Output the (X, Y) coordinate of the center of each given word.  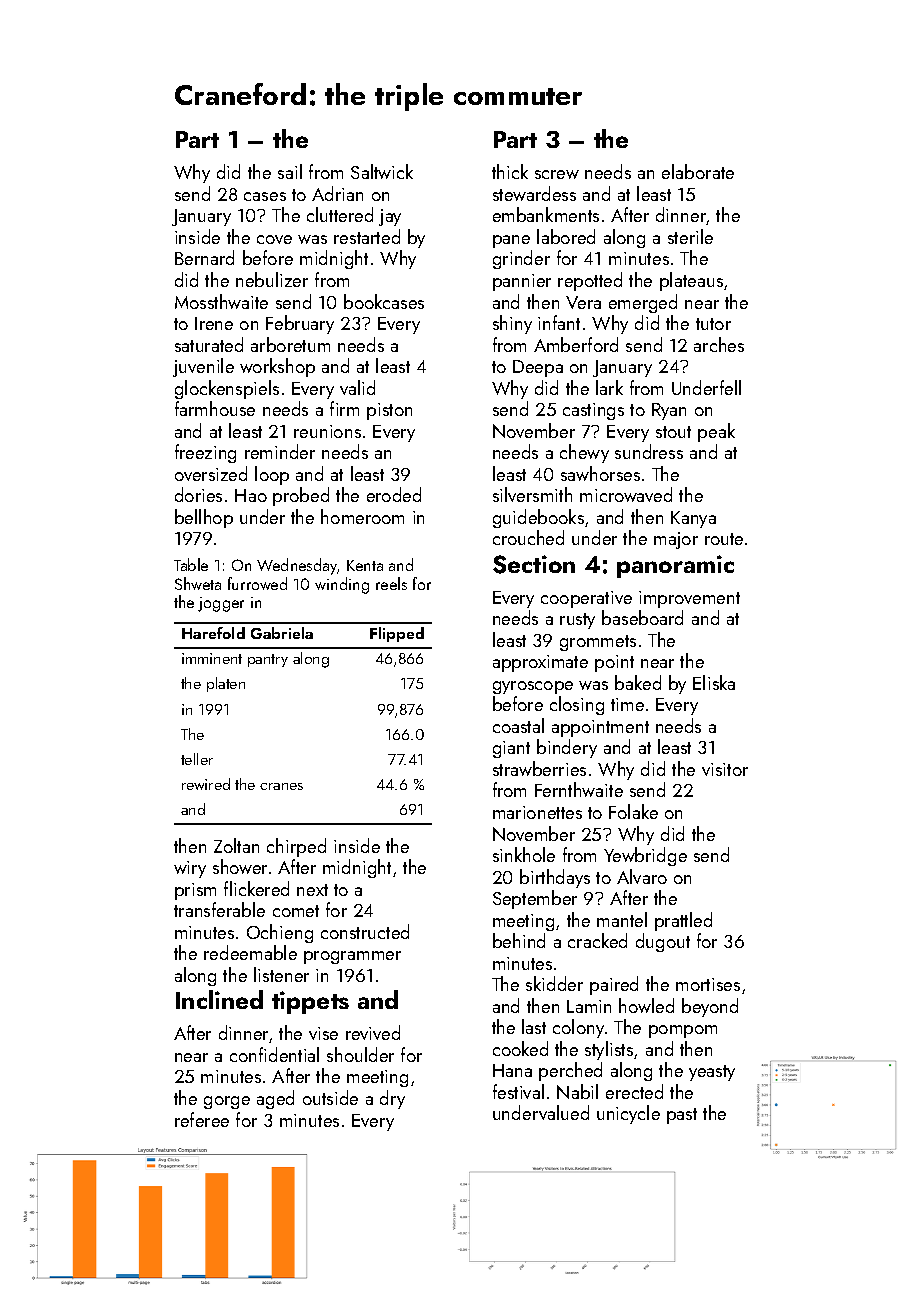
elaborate (698, 171)
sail (290, 171)
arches (719, 344)
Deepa (538, 368)
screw (557, 174)
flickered (256, 888)
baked (638, 682)
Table (191, 564)
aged (275, 1099)
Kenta (365, 565)
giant (511, 749)
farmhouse (215, 408)
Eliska (714, 682)
